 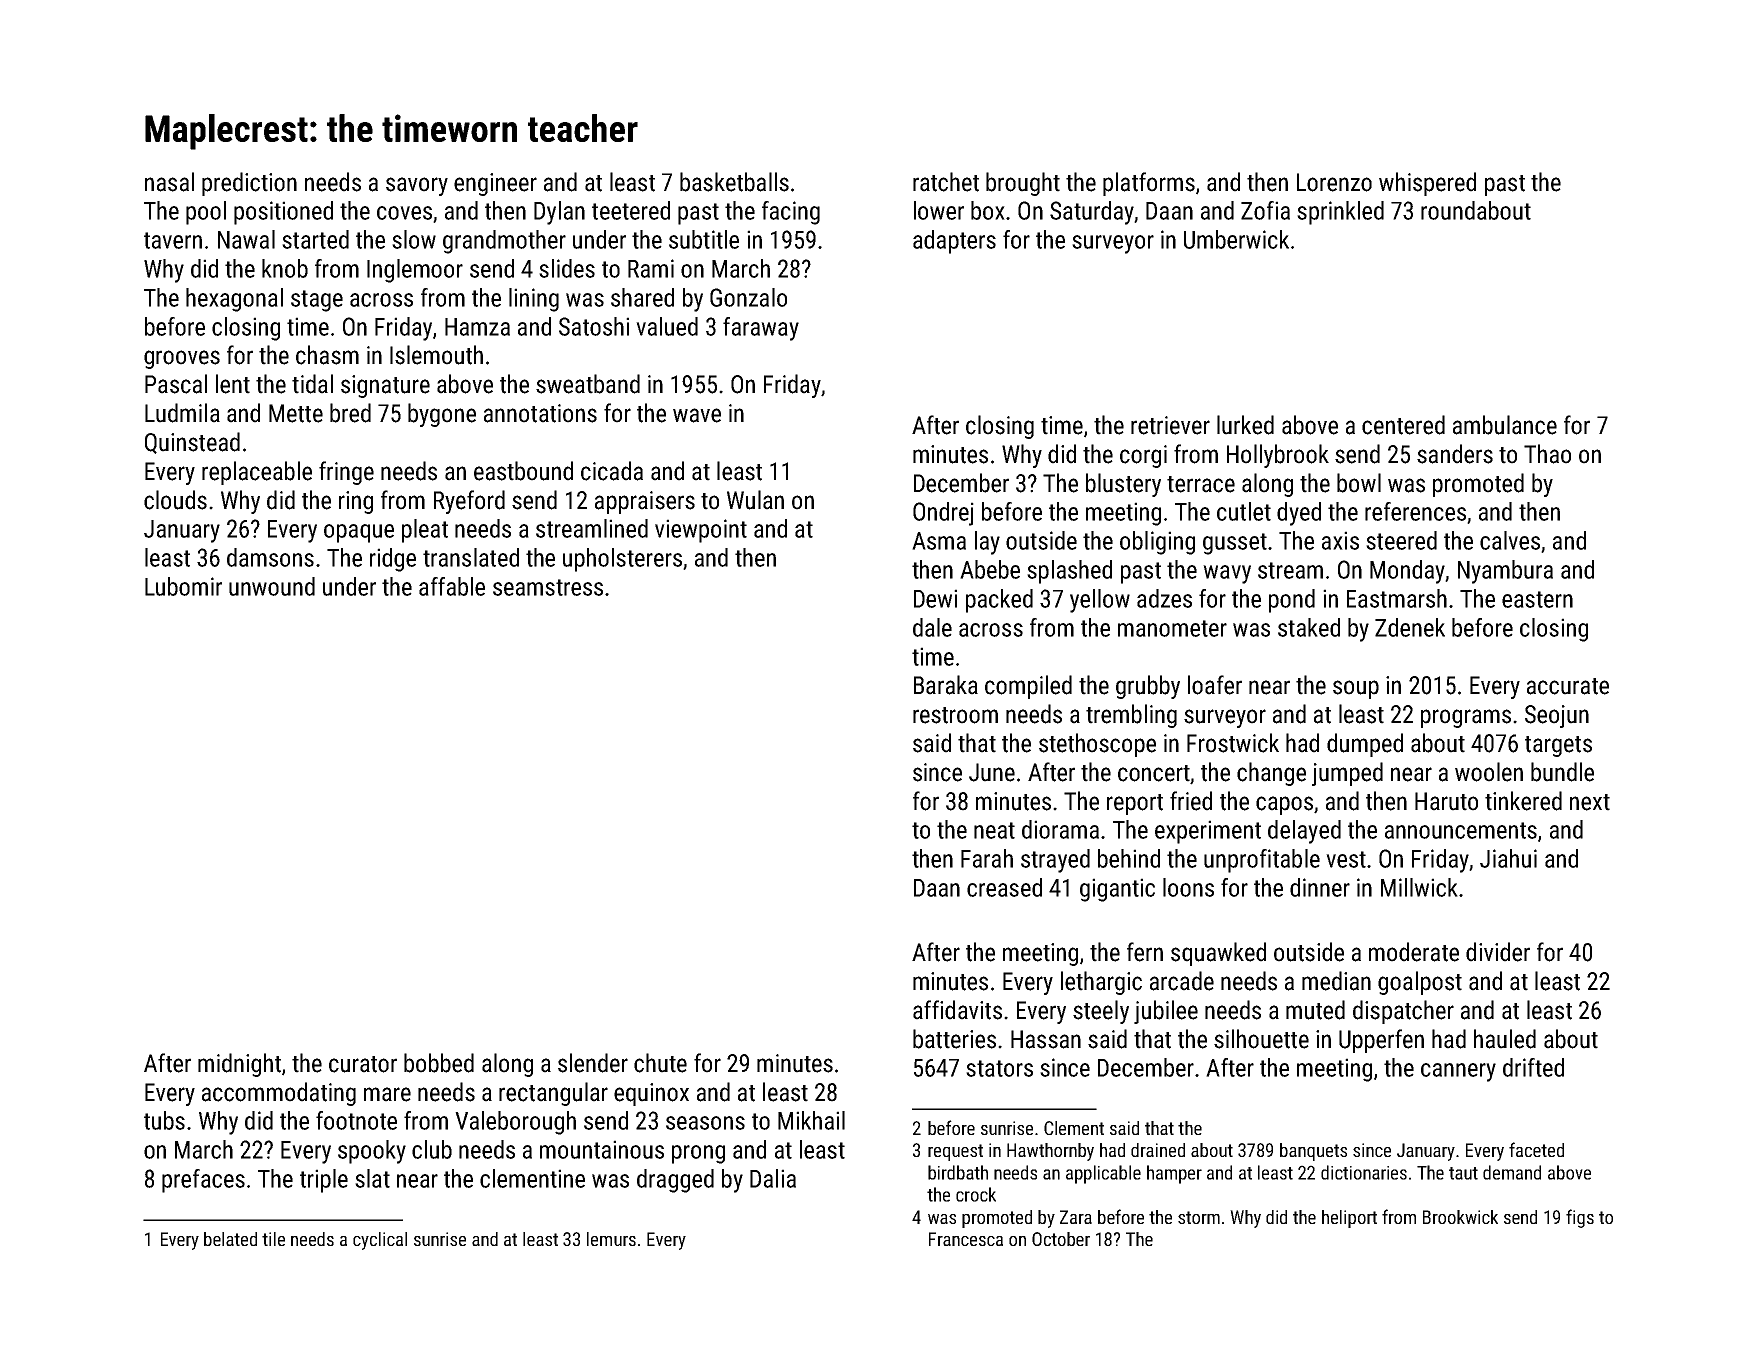 I want to click on Francesca, so click(x=966, y=1239).
